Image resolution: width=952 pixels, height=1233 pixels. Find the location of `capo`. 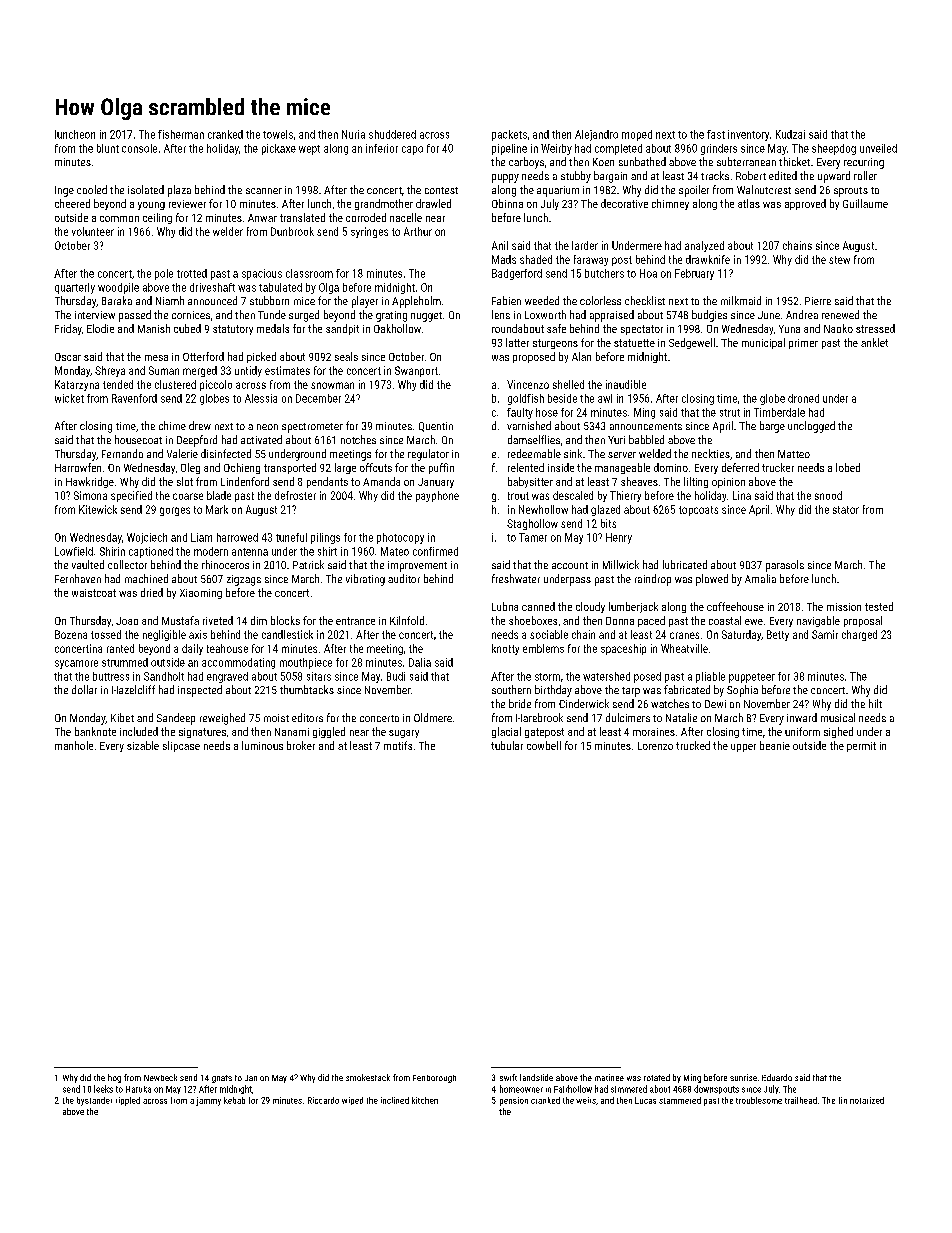

capo is located at coordinates (412, 150).
